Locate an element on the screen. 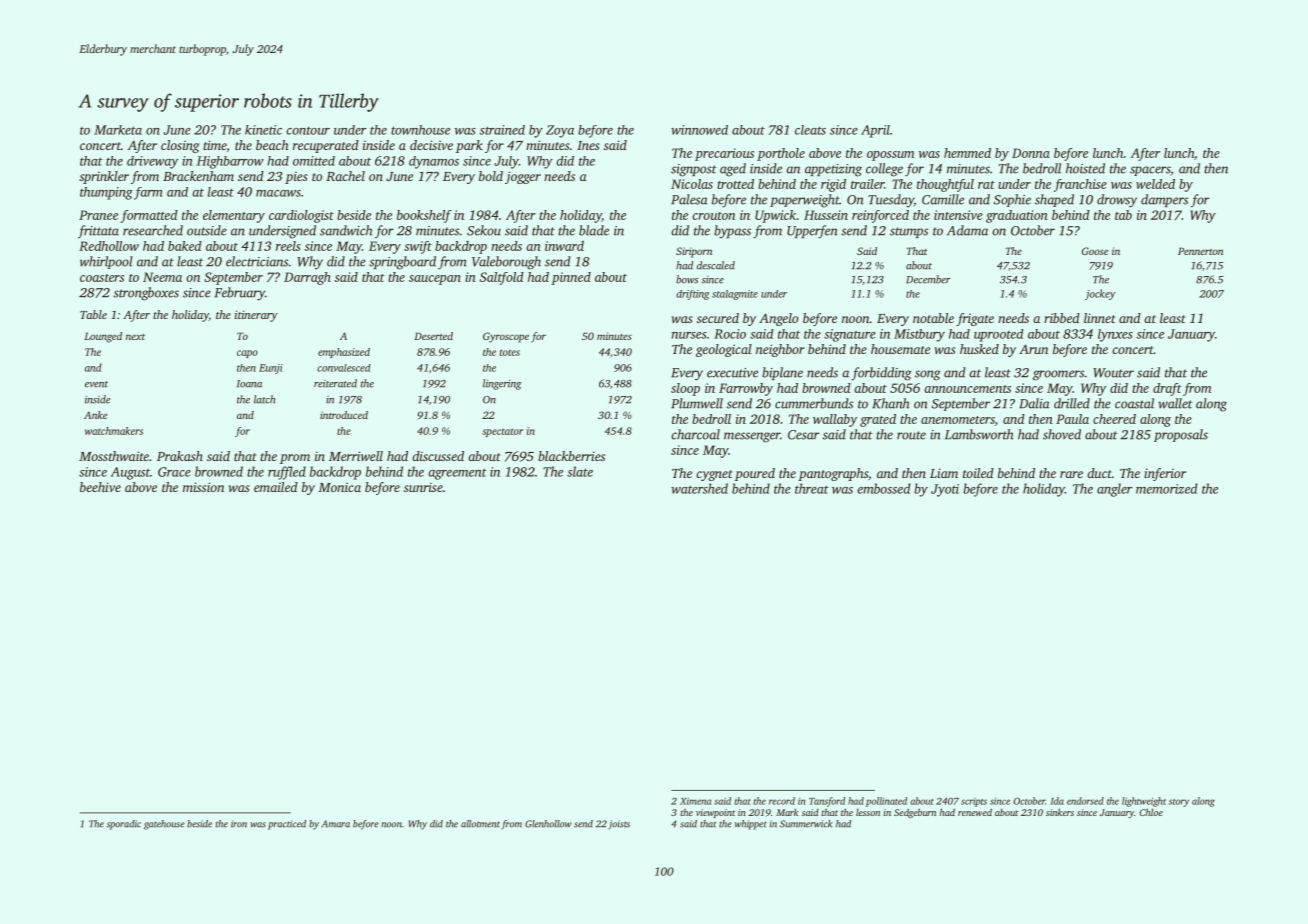 The width and height of the screenshot is (1308, 924). contour is located at coordinates (308, 131).
